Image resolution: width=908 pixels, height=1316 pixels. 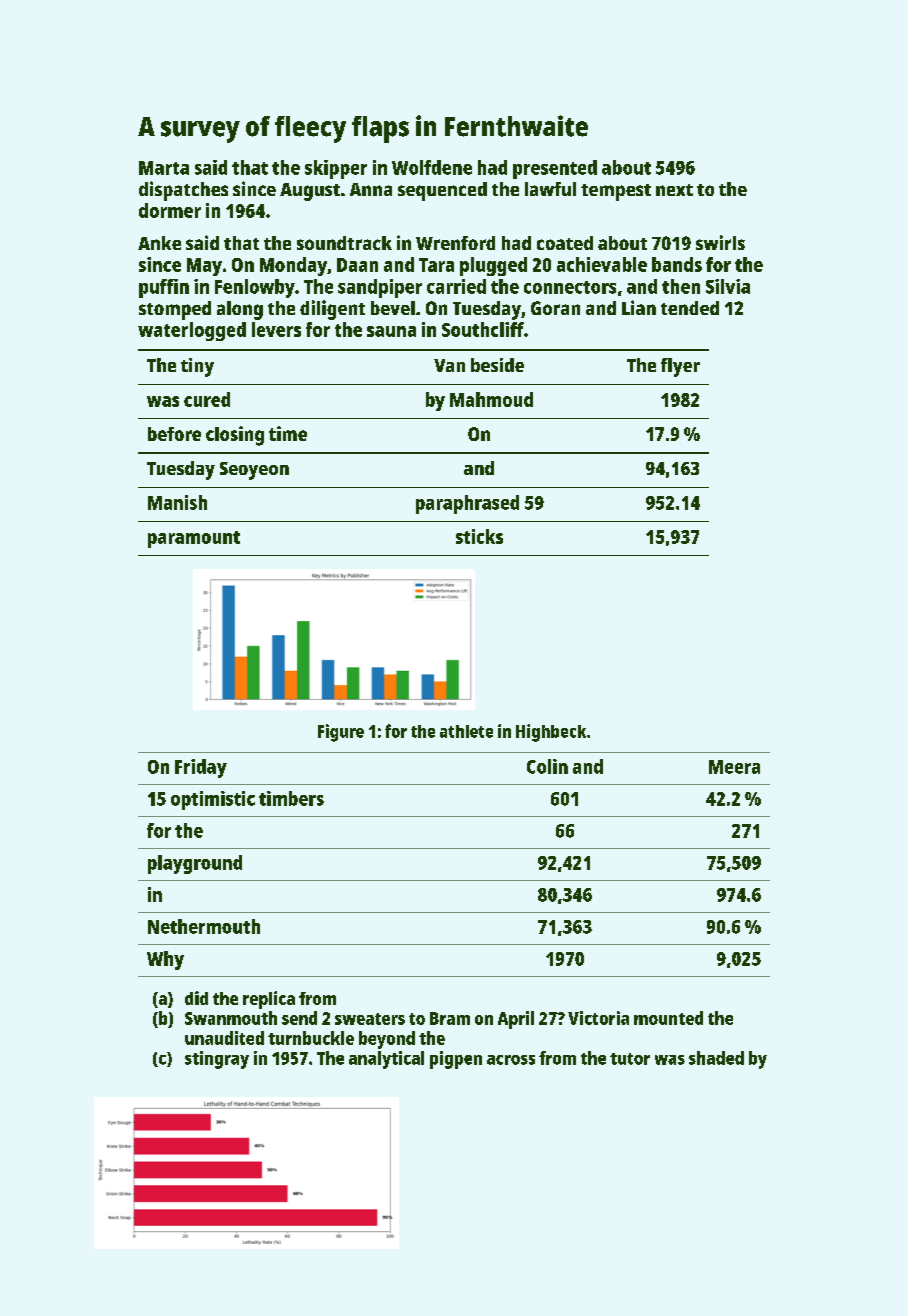 What do you see at coordinates (164, 168) in the page?
I see `Marta` at bounding box center [164, 168].
